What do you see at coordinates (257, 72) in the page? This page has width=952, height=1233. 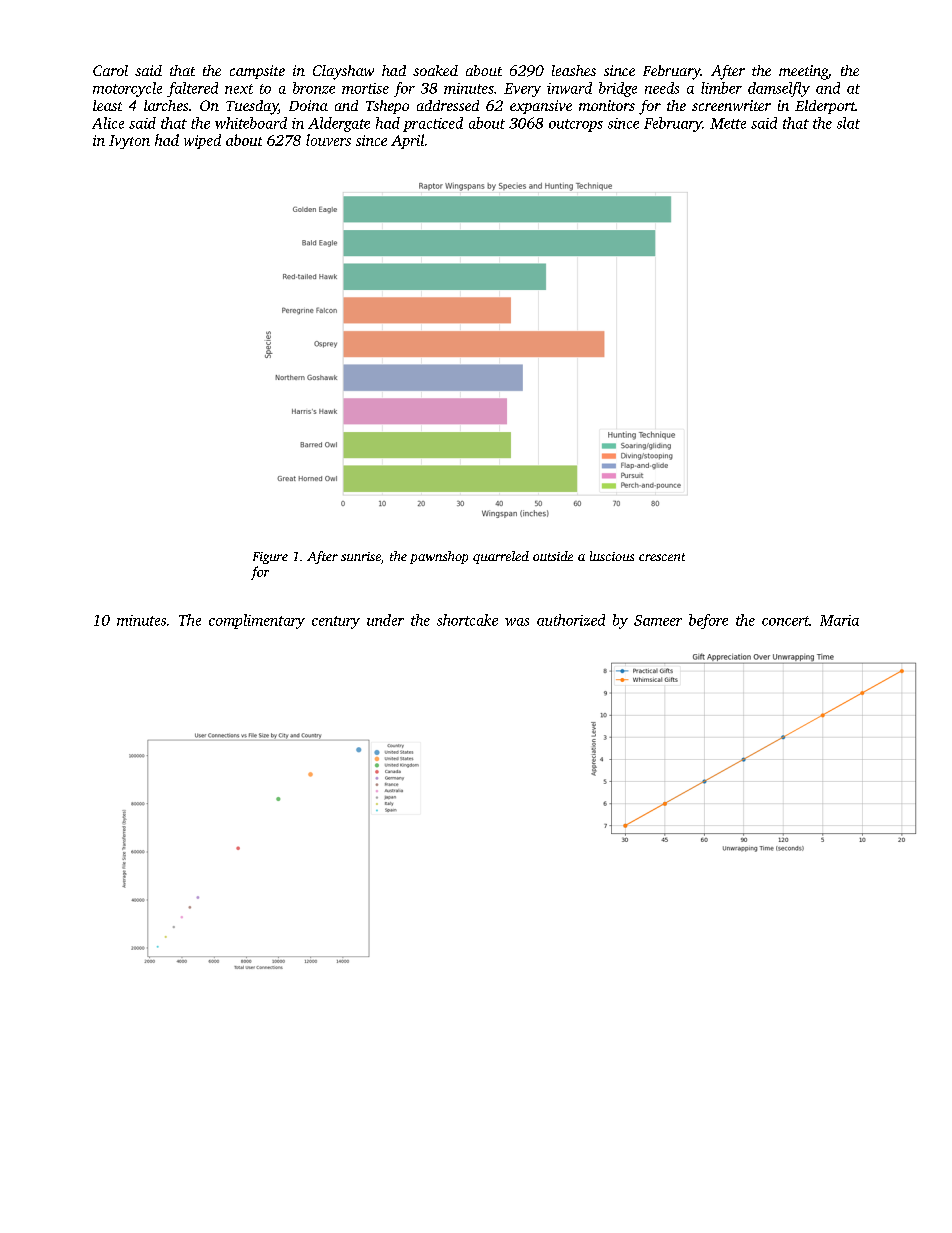 I see `campsite` at bounding box center [257, 72].
